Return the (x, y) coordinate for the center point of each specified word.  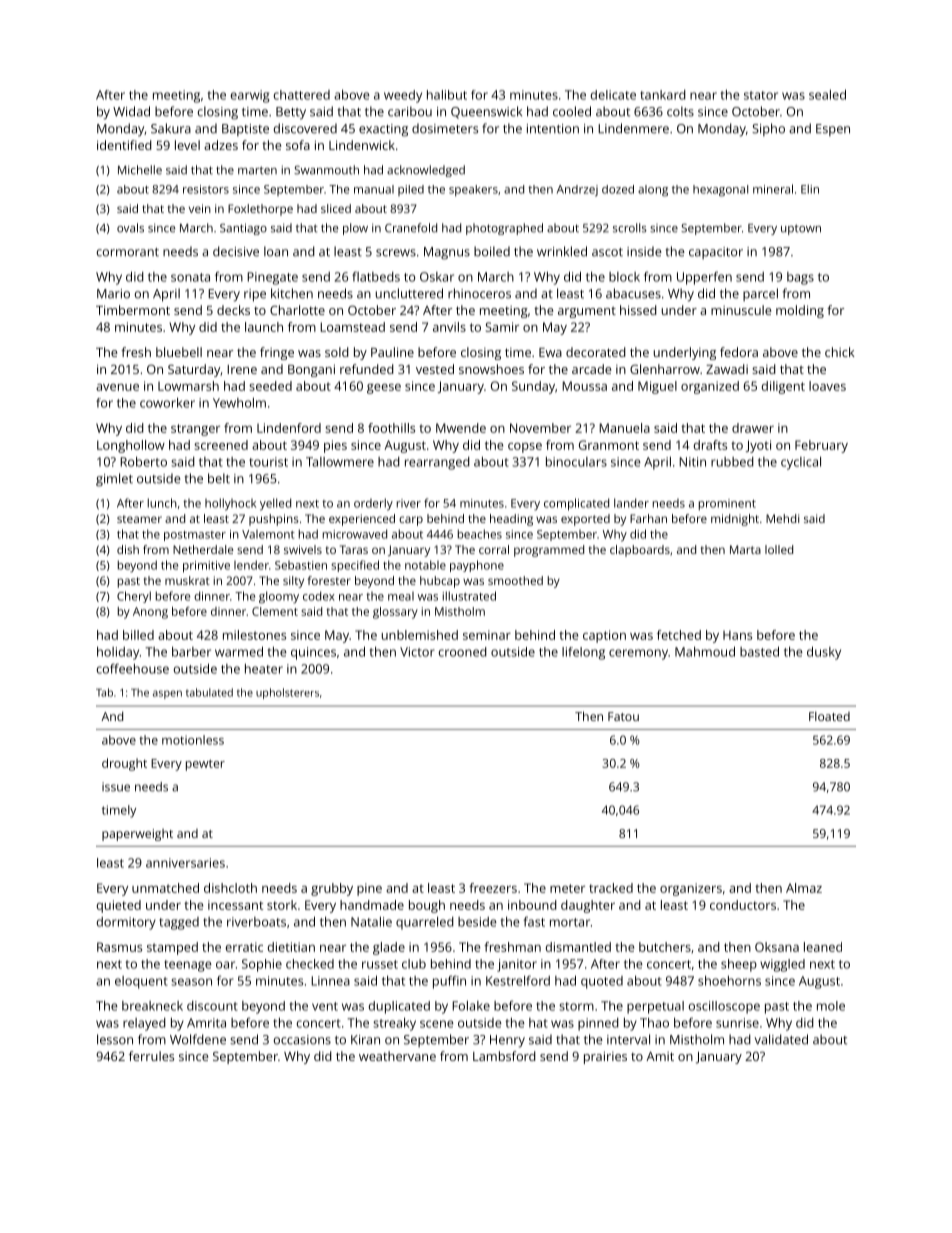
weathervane (397, 1056)
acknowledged (426, 171)
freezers (493, 888)
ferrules (151, 1056)
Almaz (804, 888)
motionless (193, 740)
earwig (250, 96)
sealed (827, 94)
